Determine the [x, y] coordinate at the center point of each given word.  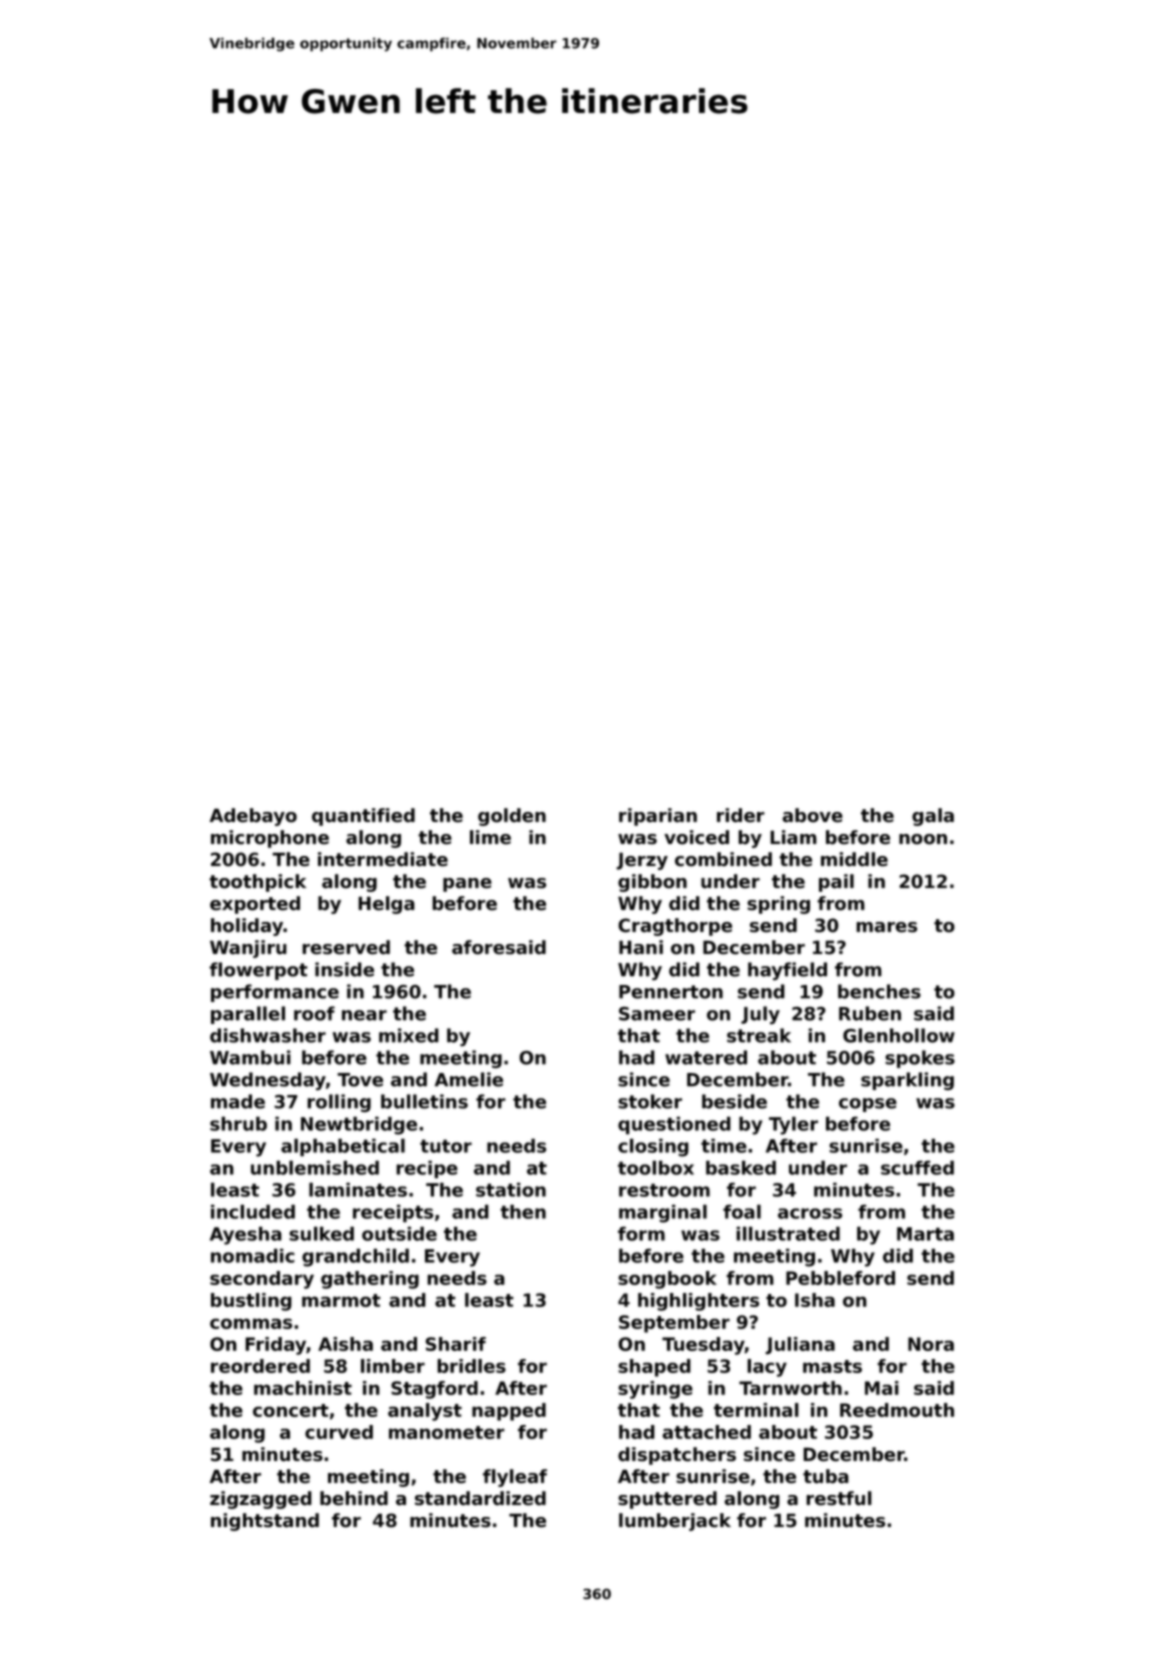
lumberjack [675, 1522]
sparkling [907, 1081]
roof [314, 1013]
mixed [409, 1035]
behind [354, 1498]
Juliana [800, 1346]
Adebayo [253, 817]
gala [933, 817]
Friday [275, 1346]
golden [512, 817]
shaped [654, 1368]
